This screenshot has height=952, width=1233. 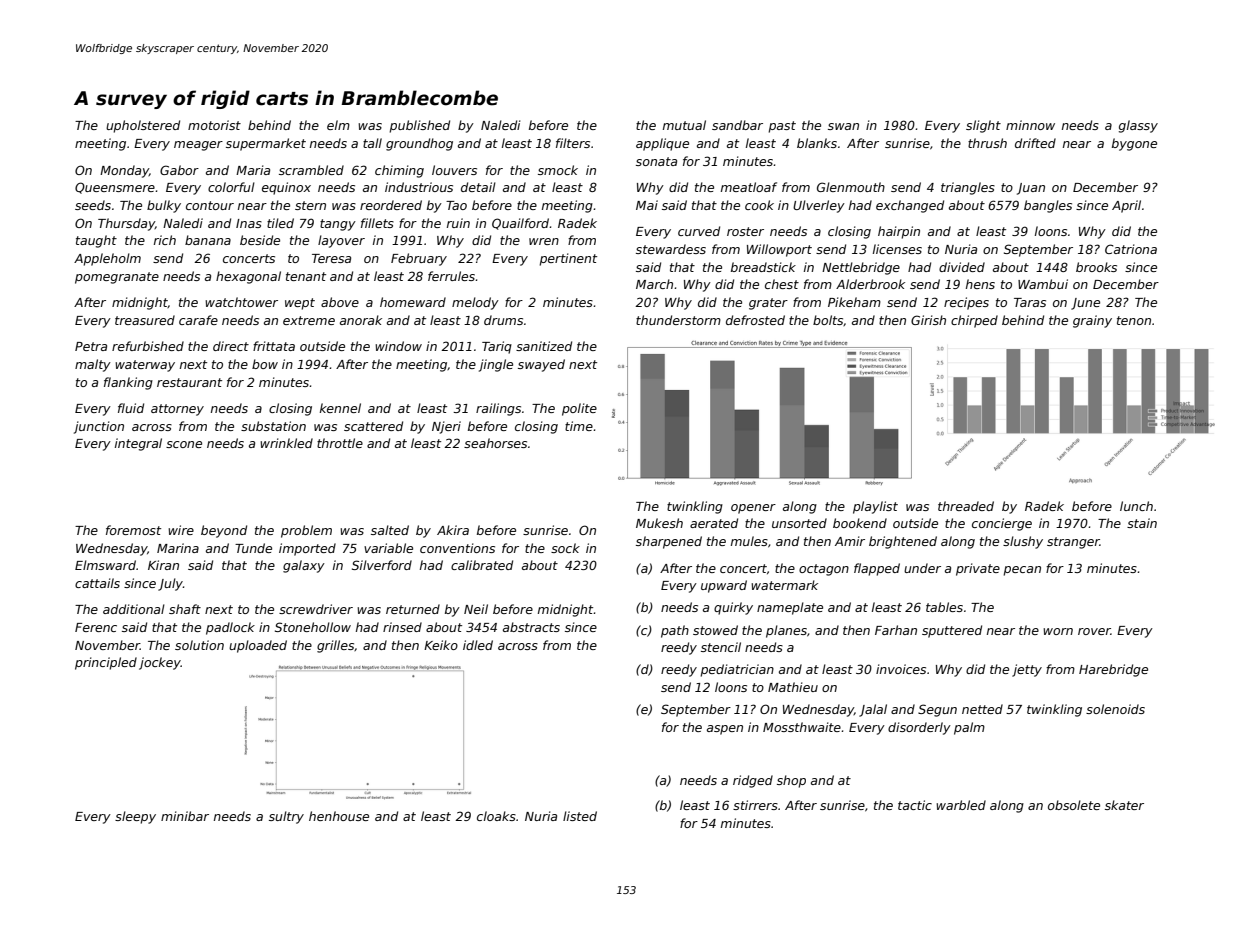 I want to click on wire, so click(x=181, y=530).
